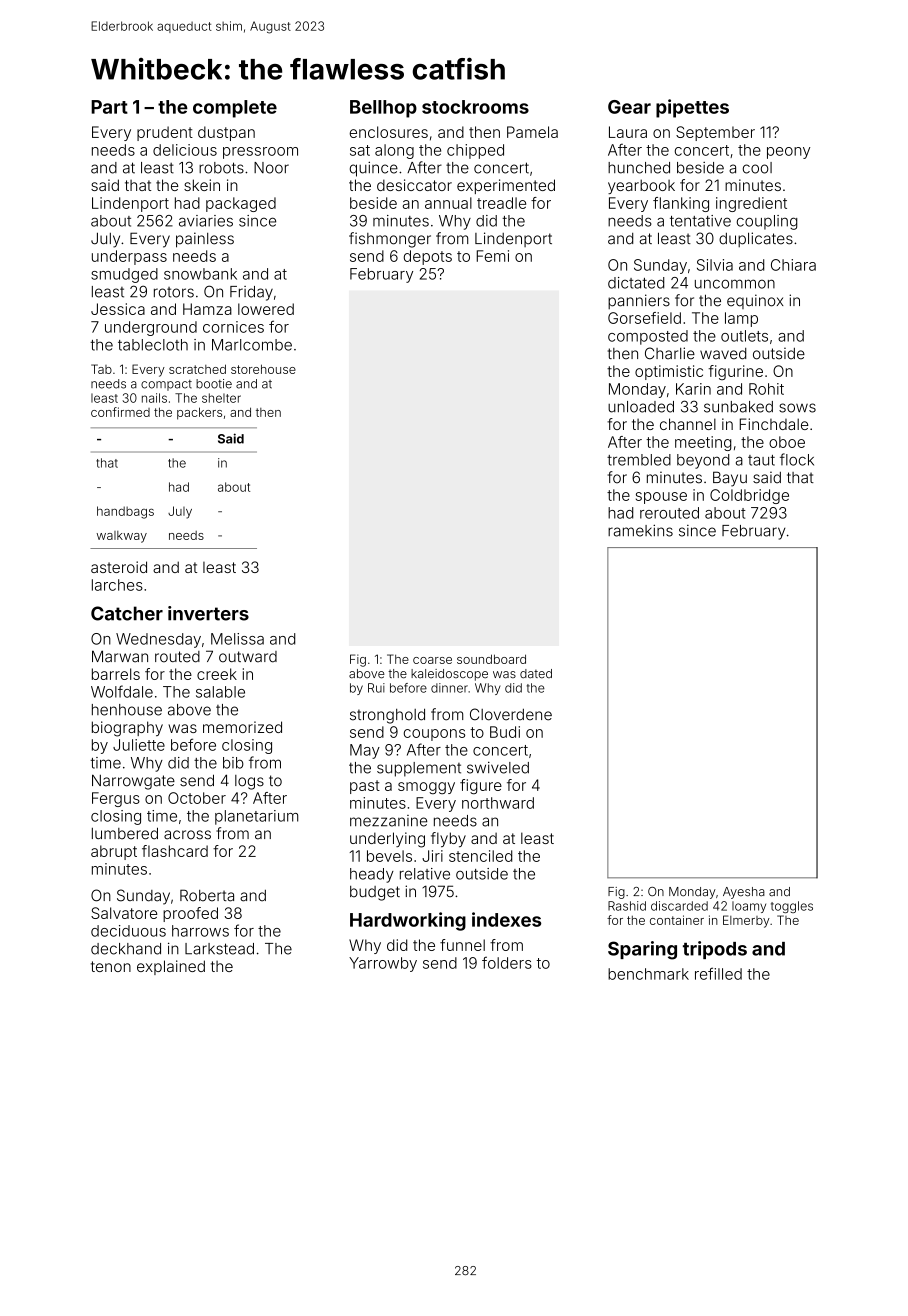 The width and height of the screenshot is (908, 1316). I want to click on ramekins, so click(640, 530).
